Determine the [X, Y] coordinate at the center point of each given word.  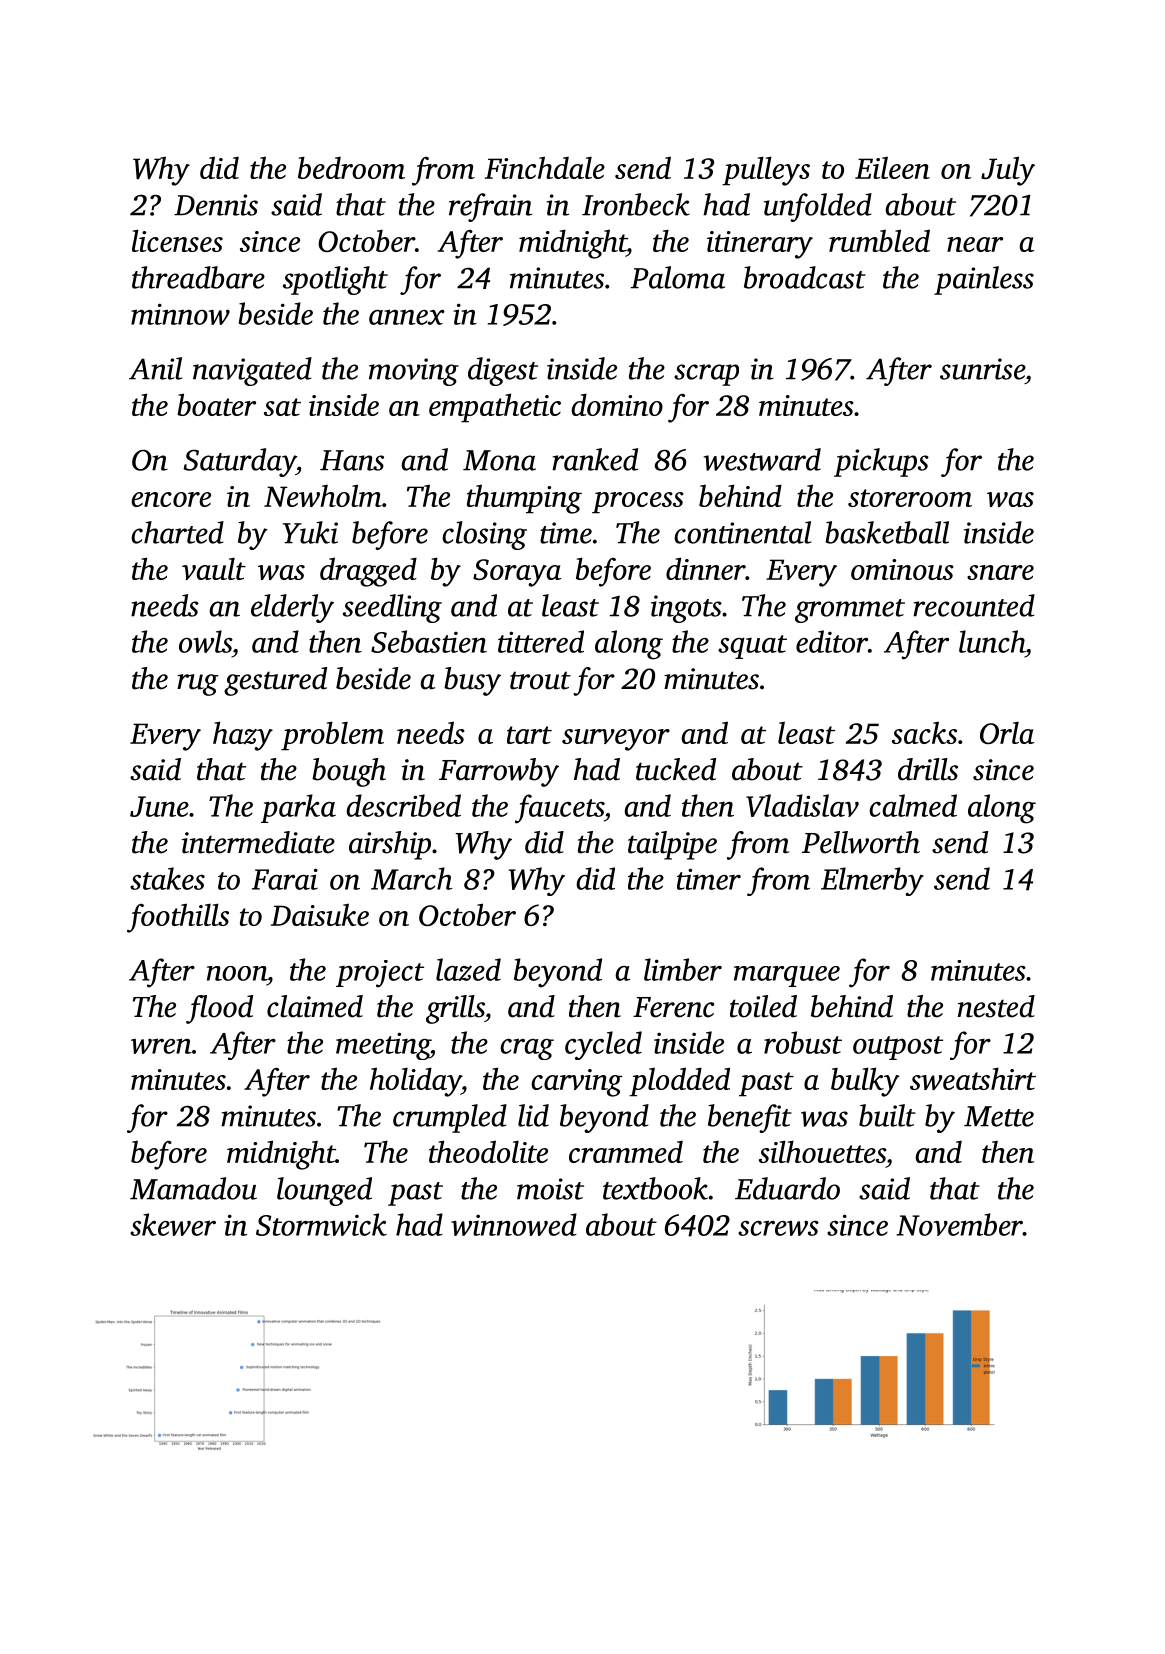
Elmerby [872, 881]
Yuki [310, 532]
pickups [881, 462]
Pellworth [861, 842]
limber [683, 969]
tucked [676, 769]
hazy [243, 736]
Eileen [892, 168]
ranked [595, 459]
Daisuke [320, 914]
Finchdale [545, 167]
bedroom [351, 167]
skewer [173, 1224]
